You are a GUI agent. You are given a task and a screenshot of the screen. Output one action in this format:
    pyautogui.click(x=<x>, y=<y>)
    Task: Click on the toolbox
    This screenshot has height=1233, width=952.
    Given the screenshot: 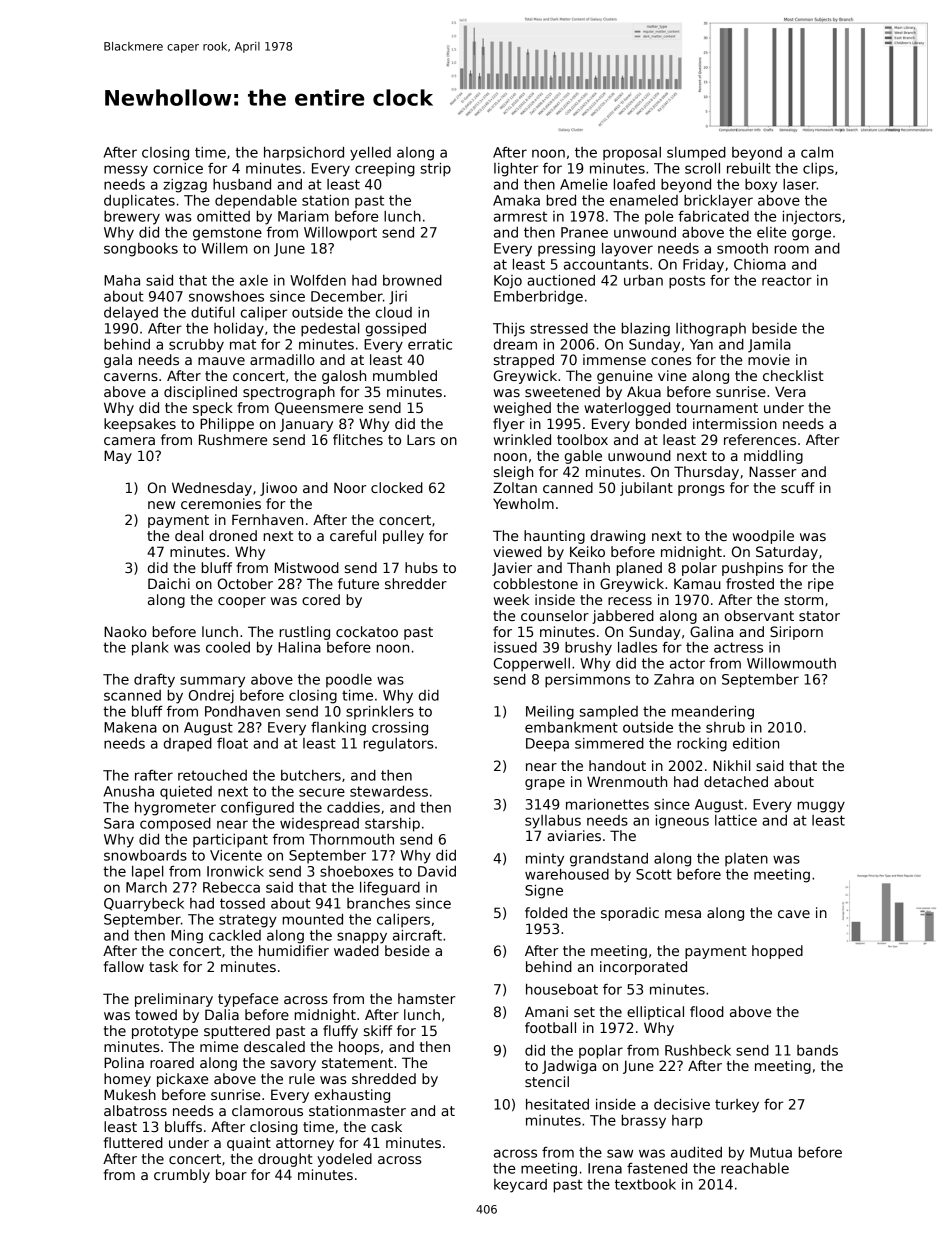 What is the action you would take?
    pyautogui.click(x=582, y=439)
